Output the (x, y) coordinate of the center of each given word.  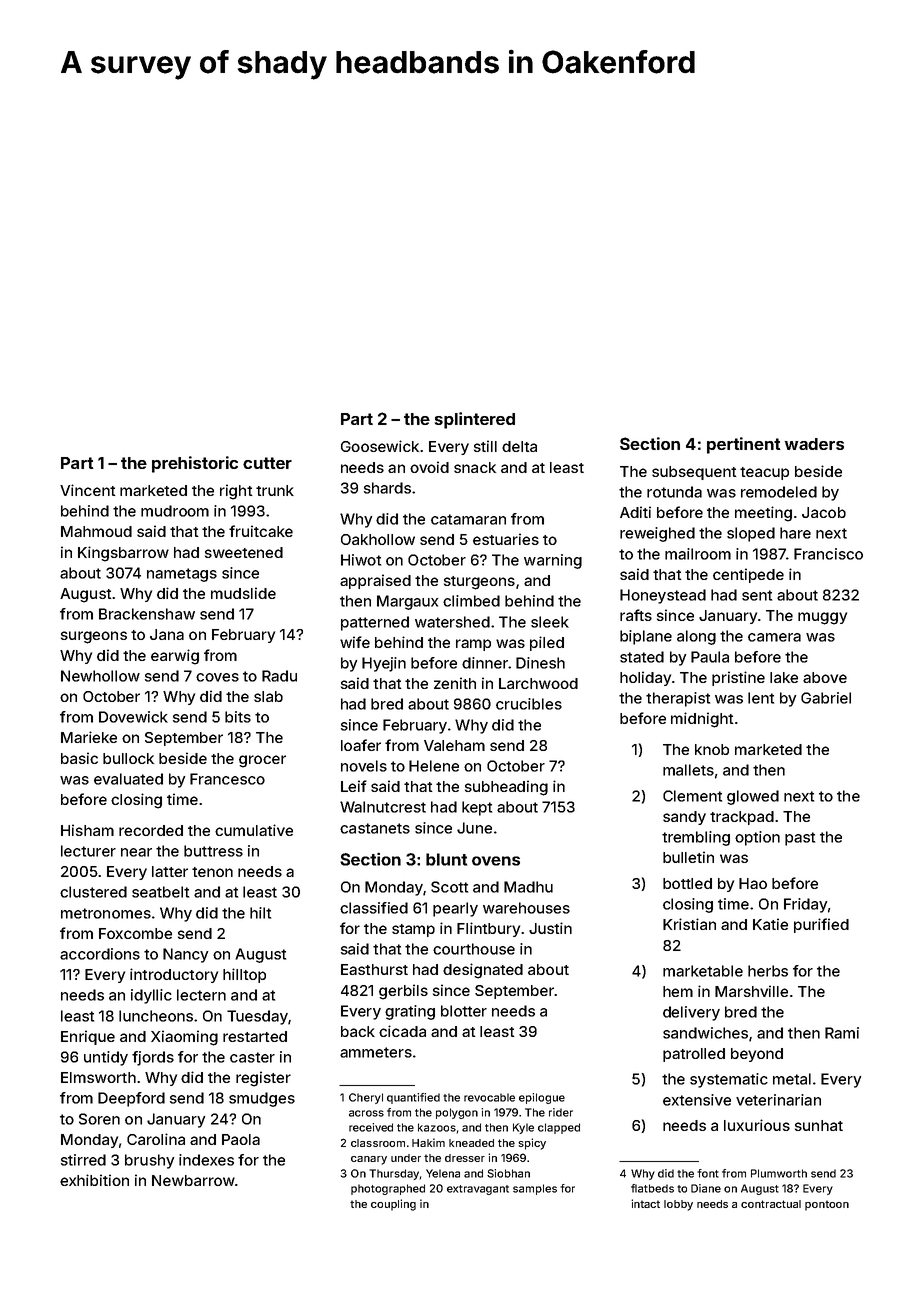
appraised (375, 581)
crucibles (529, 704)
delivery (691, 1013)
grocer (262, 761)
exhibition (94, 1180)
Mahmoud (96, 531)
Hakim (428, 1142)
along (696, 637)
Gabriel (826, 698)
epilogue (542, 1098)
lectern (201, 995)
